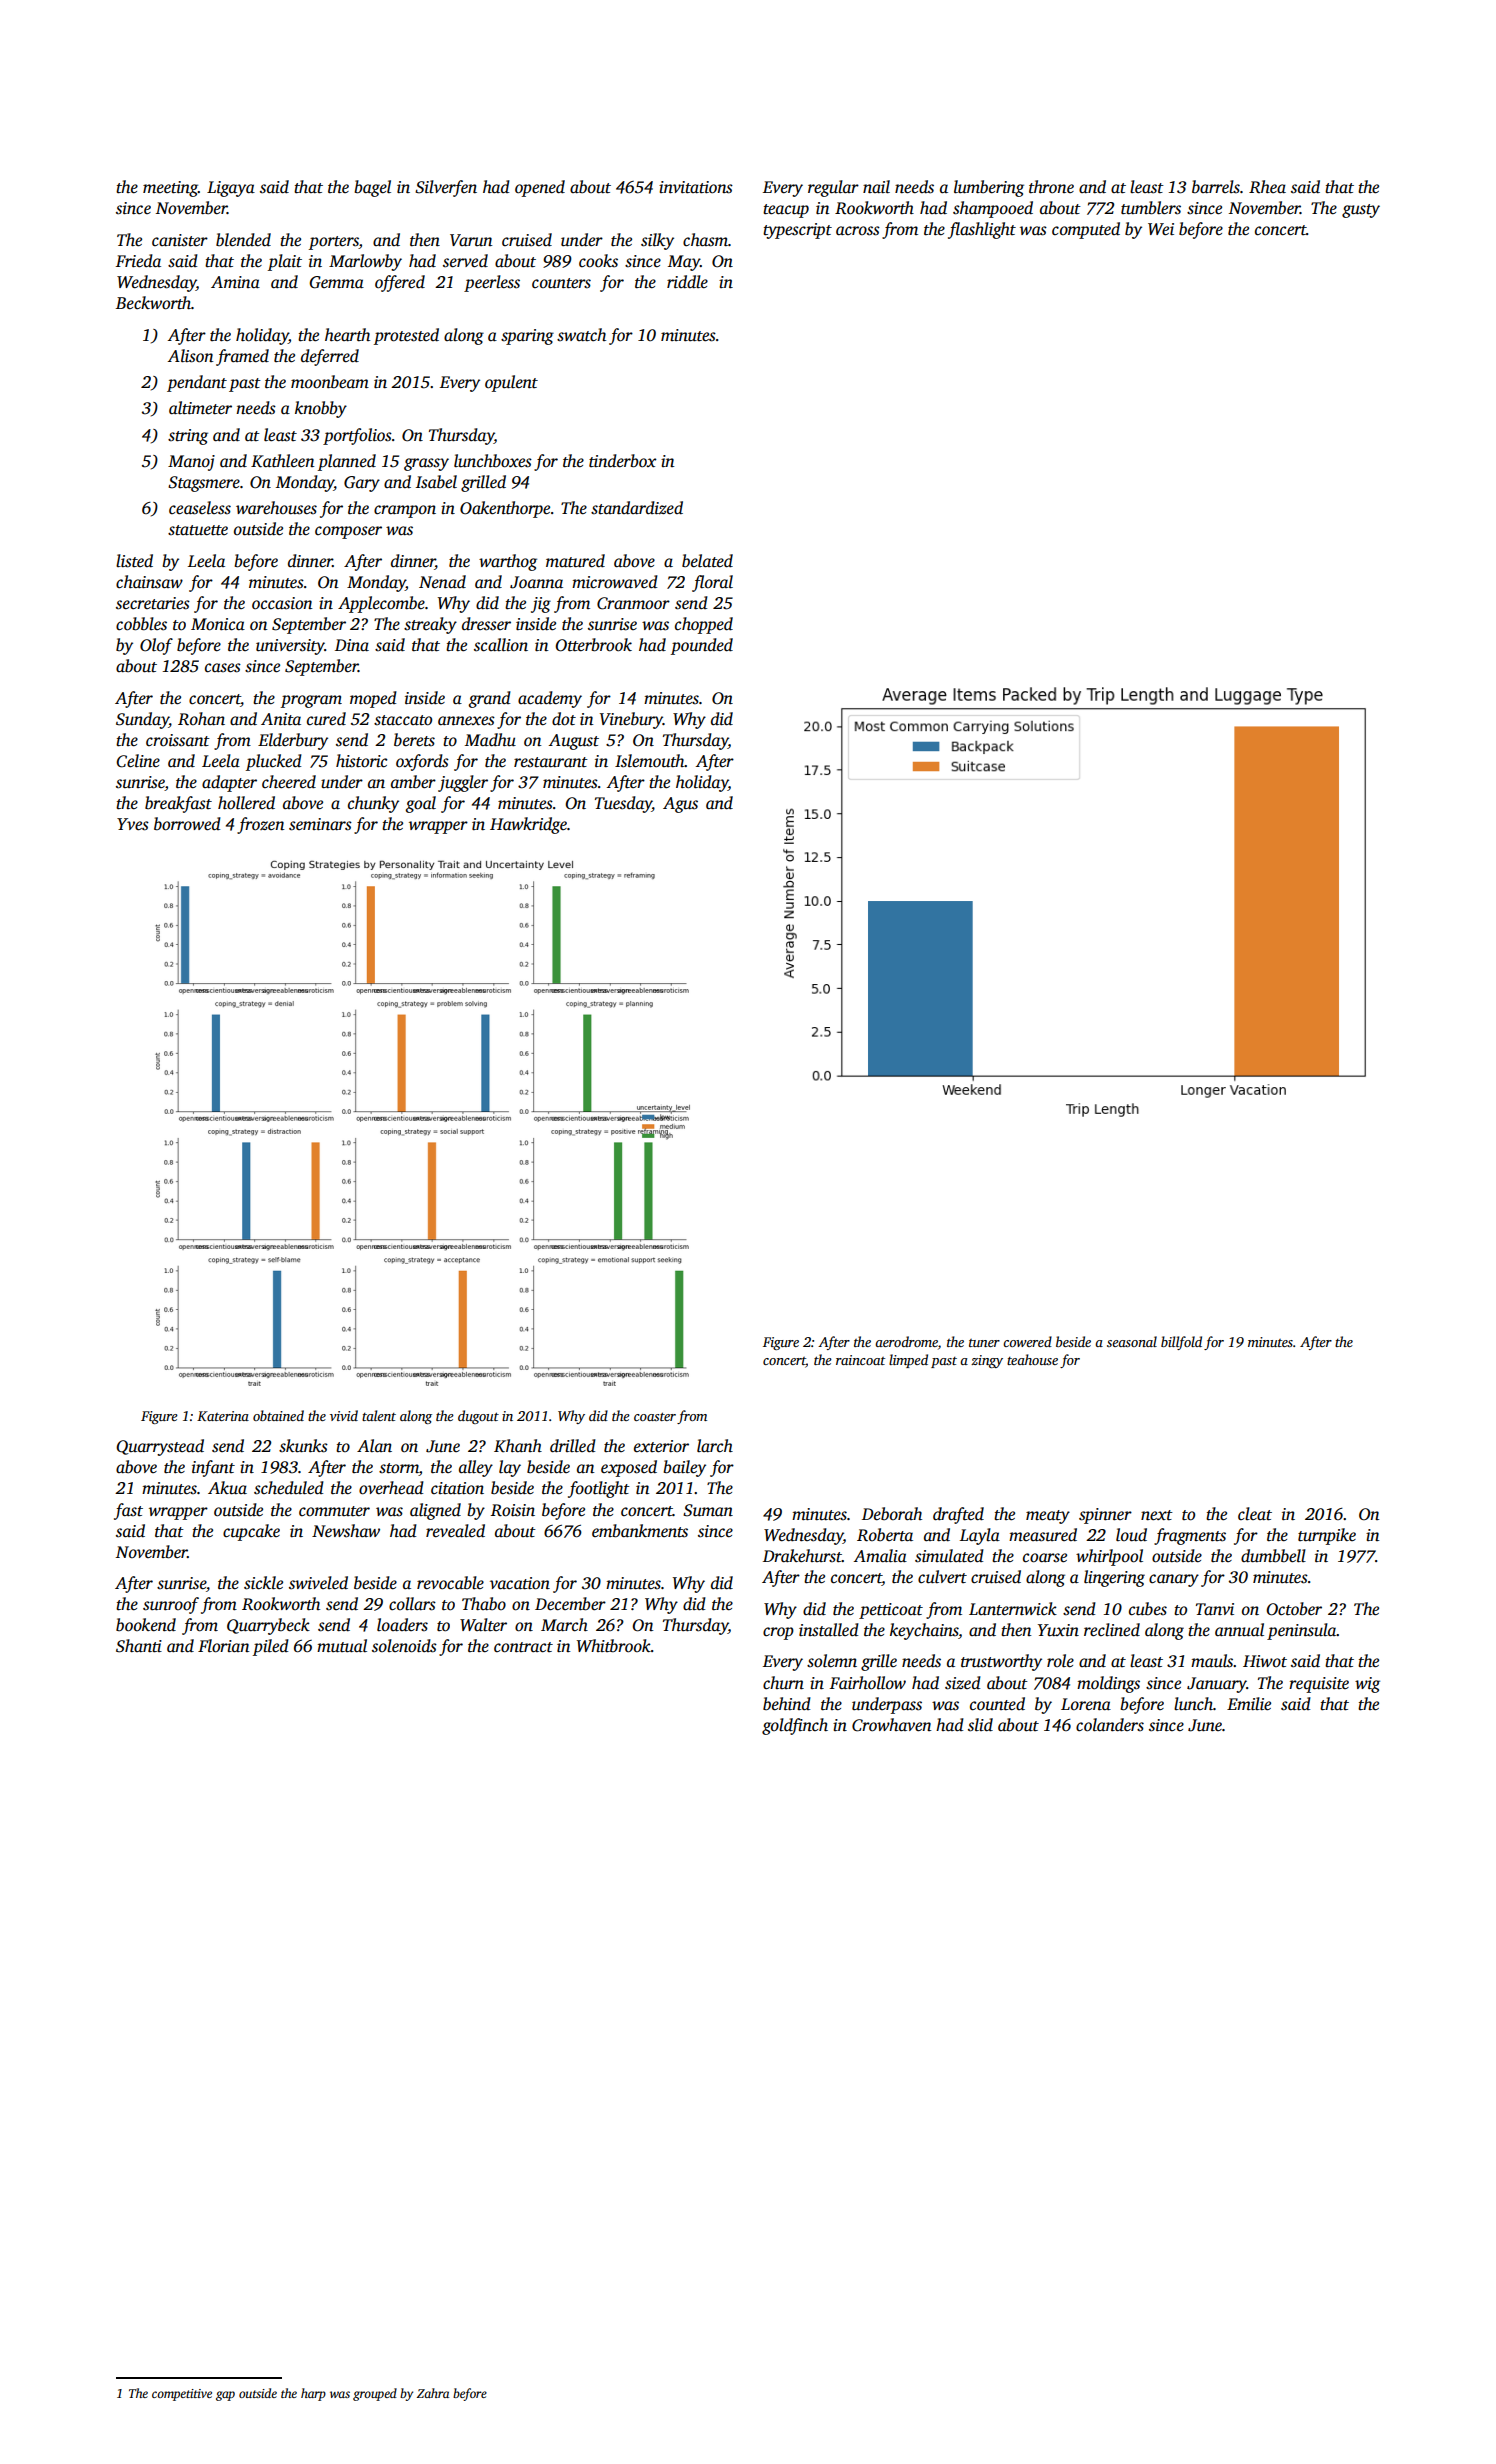 This screenshot has height=2464, width=1496. What do you see at coordinates (200, 408) in the screenshot?
I see `altimeter` at bounding box center [200, 408].
